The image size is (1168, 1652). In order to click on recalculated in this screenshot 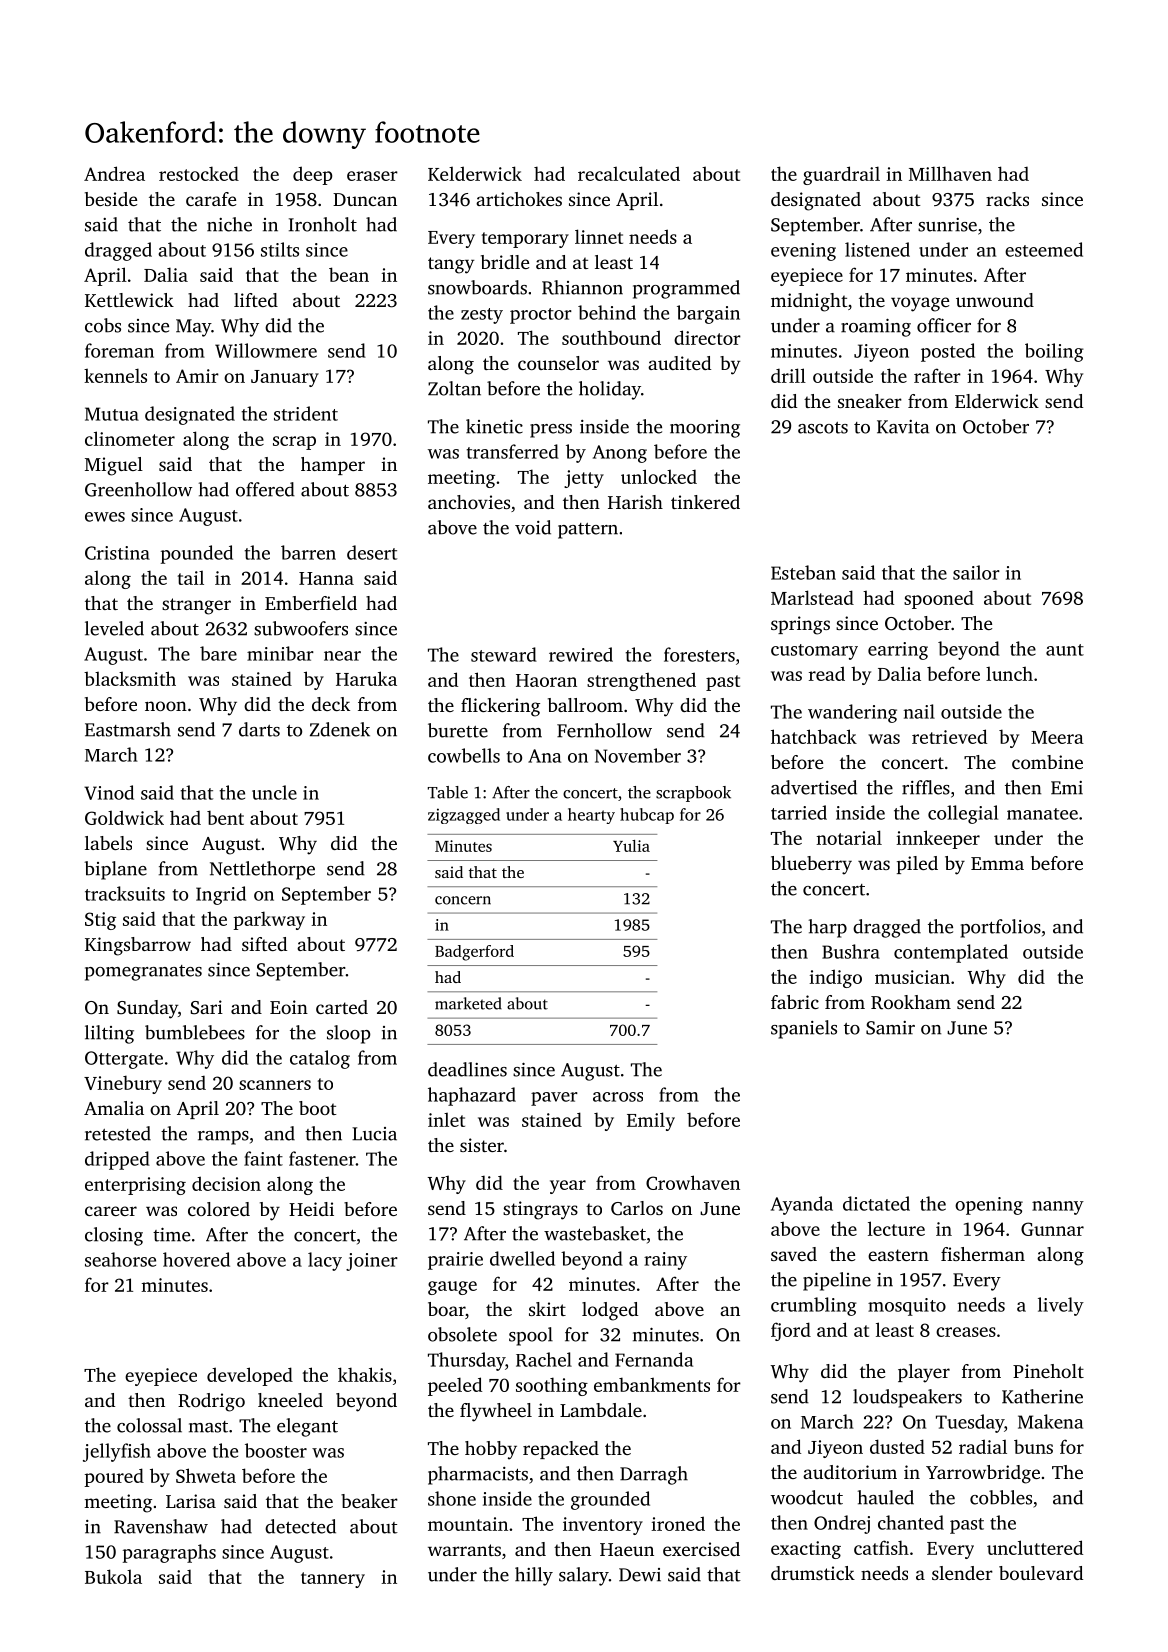, I will do `click(629, 173)`.
